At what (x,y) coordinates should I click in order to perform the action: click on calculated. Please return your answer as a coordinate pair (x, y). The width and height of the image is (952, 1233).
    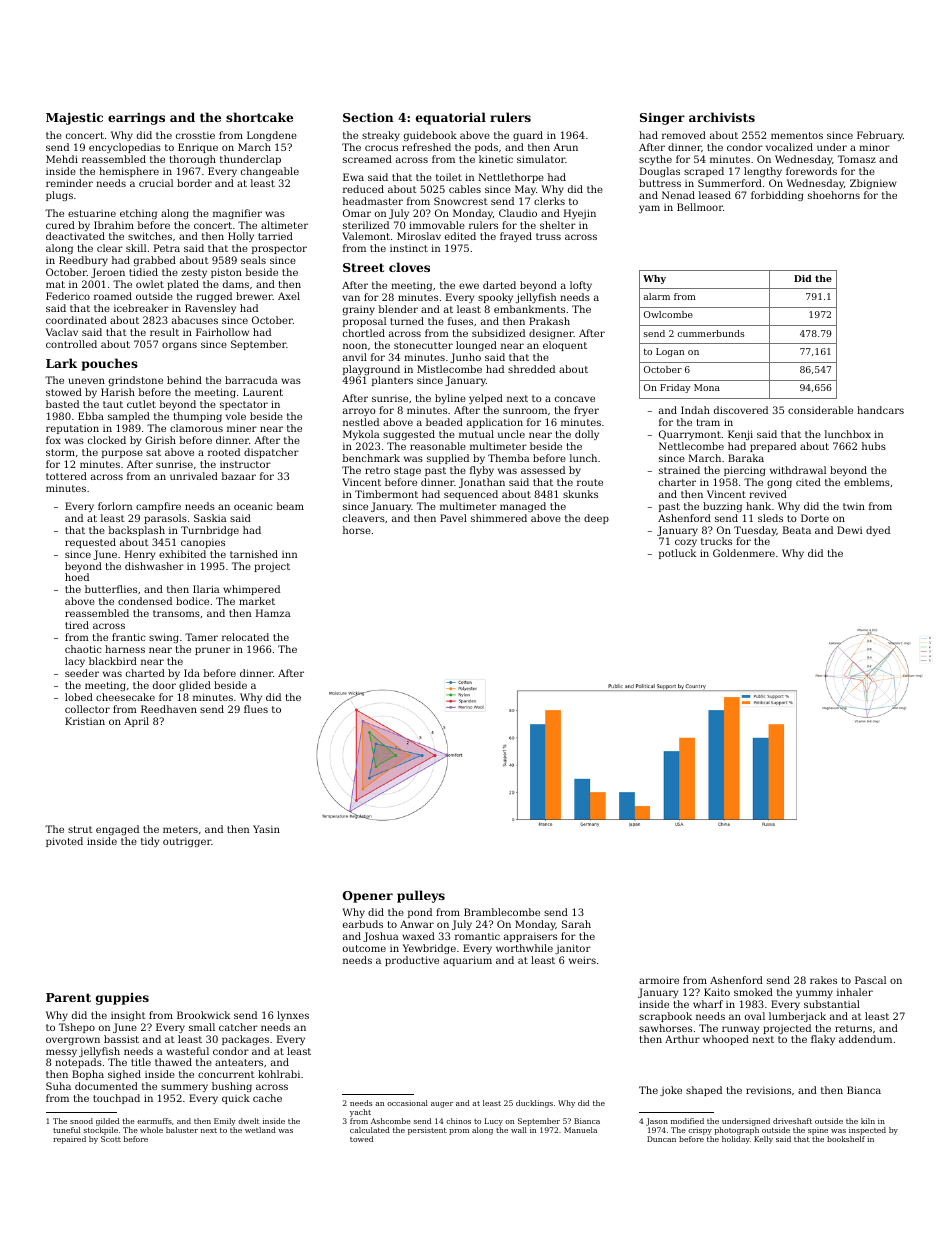
    Looking at the image, I should click on (370, 1130).
